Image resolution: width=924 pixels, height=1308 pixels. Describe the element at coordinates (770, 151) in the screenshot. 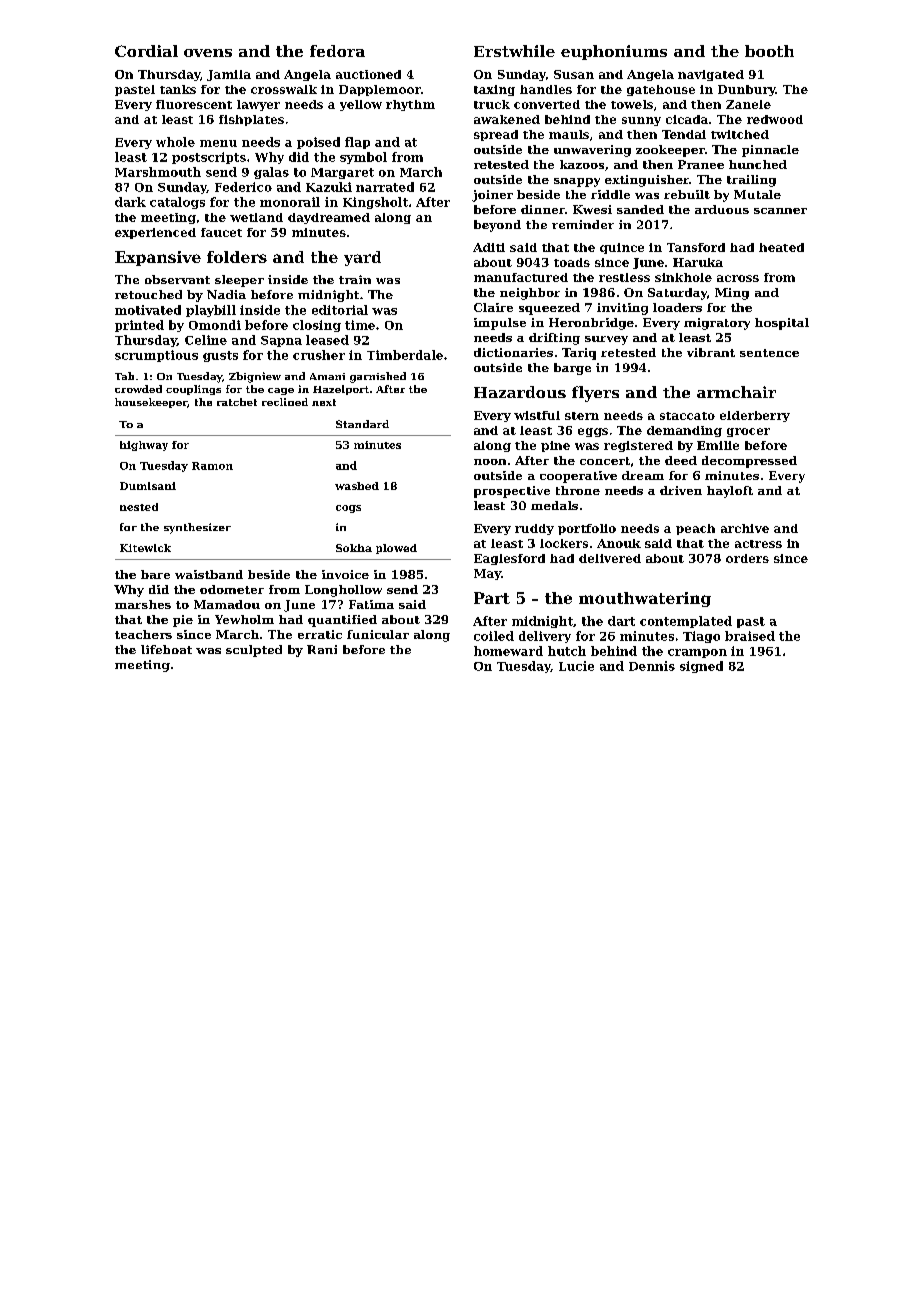

I see `pinnacle` at that location.
